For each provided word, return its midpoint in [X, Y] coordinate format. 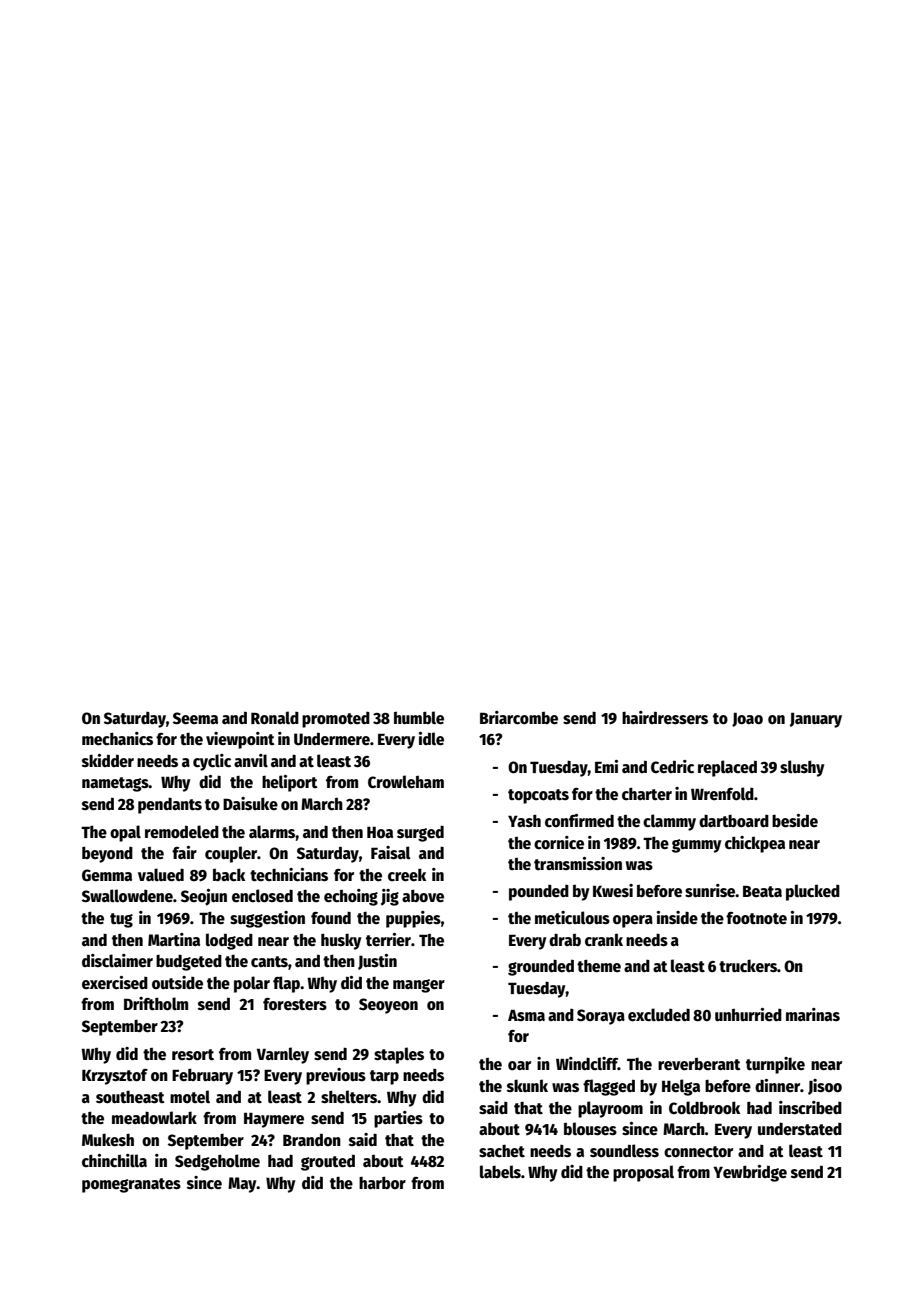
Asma [526, 1015]
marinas [813, 1014]
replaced [727, 768]
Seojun [204, 897]
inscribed [810, 1107]
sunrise [710, 891]
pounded [539, 893]
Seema [195, 718]
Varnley [283, 1055]
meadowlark [154, 1118]
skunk [527, 1085]
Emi [606, 766]
